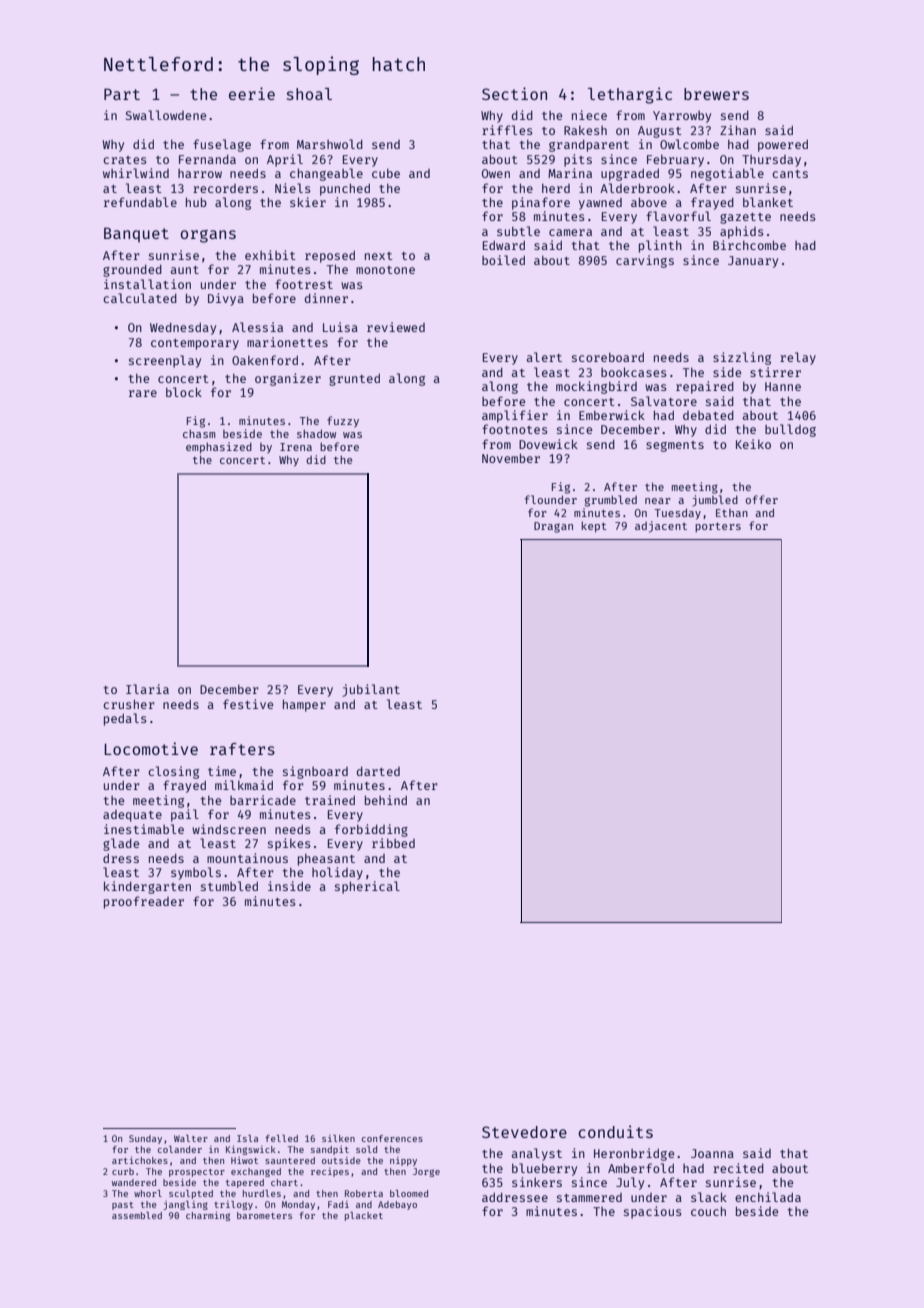 The image size is (924, 1308). What do you see at coordinates (378, 771) in the screenshot?
I see `darted` at bounding box center [378, 771].
